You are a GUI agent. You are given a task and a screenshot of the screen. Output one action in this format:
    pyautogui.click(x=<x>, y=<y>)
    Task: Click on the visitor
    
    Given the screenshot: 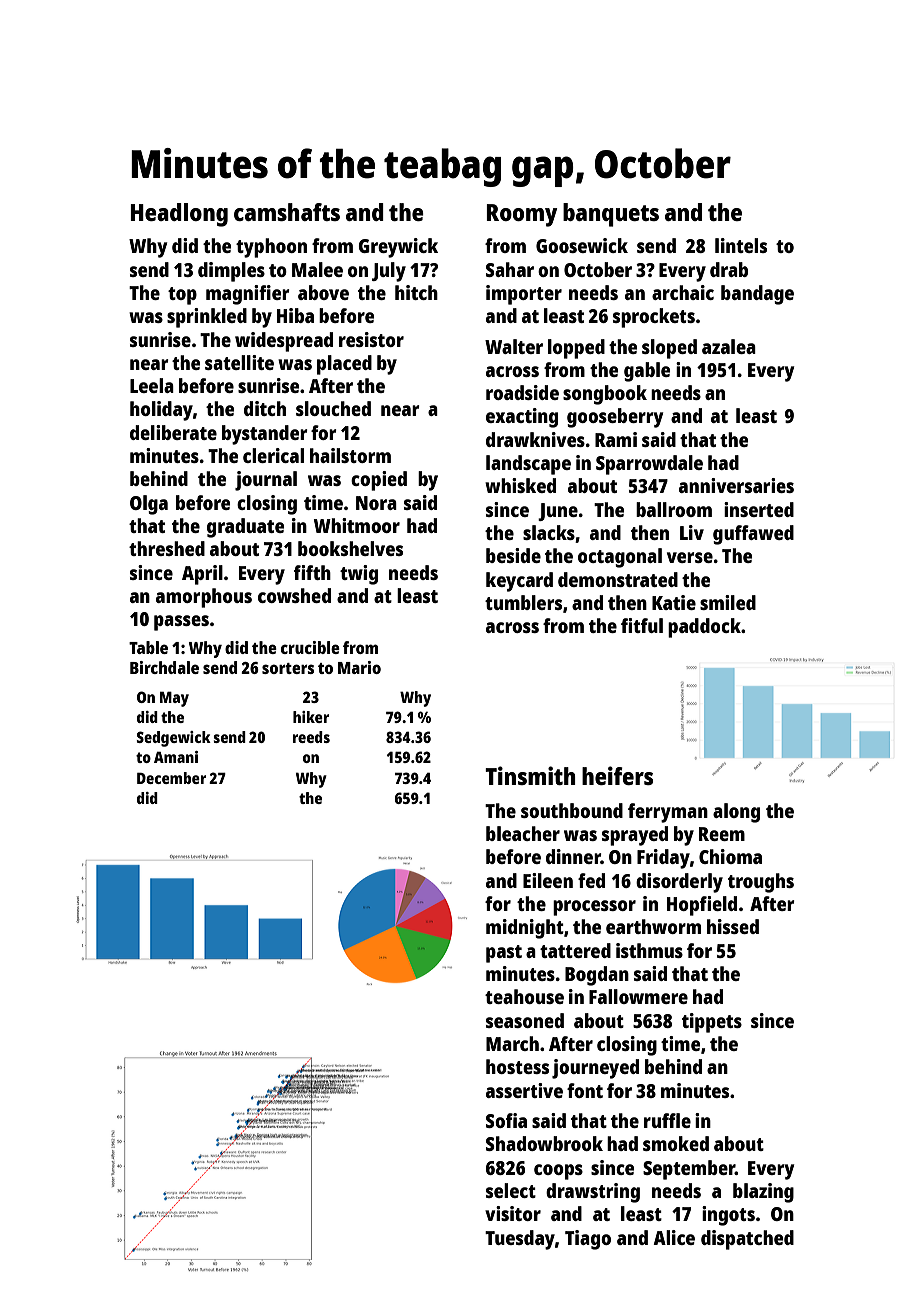 What is the action you would take?
    pyautogui.click(x=513, y=1213)
